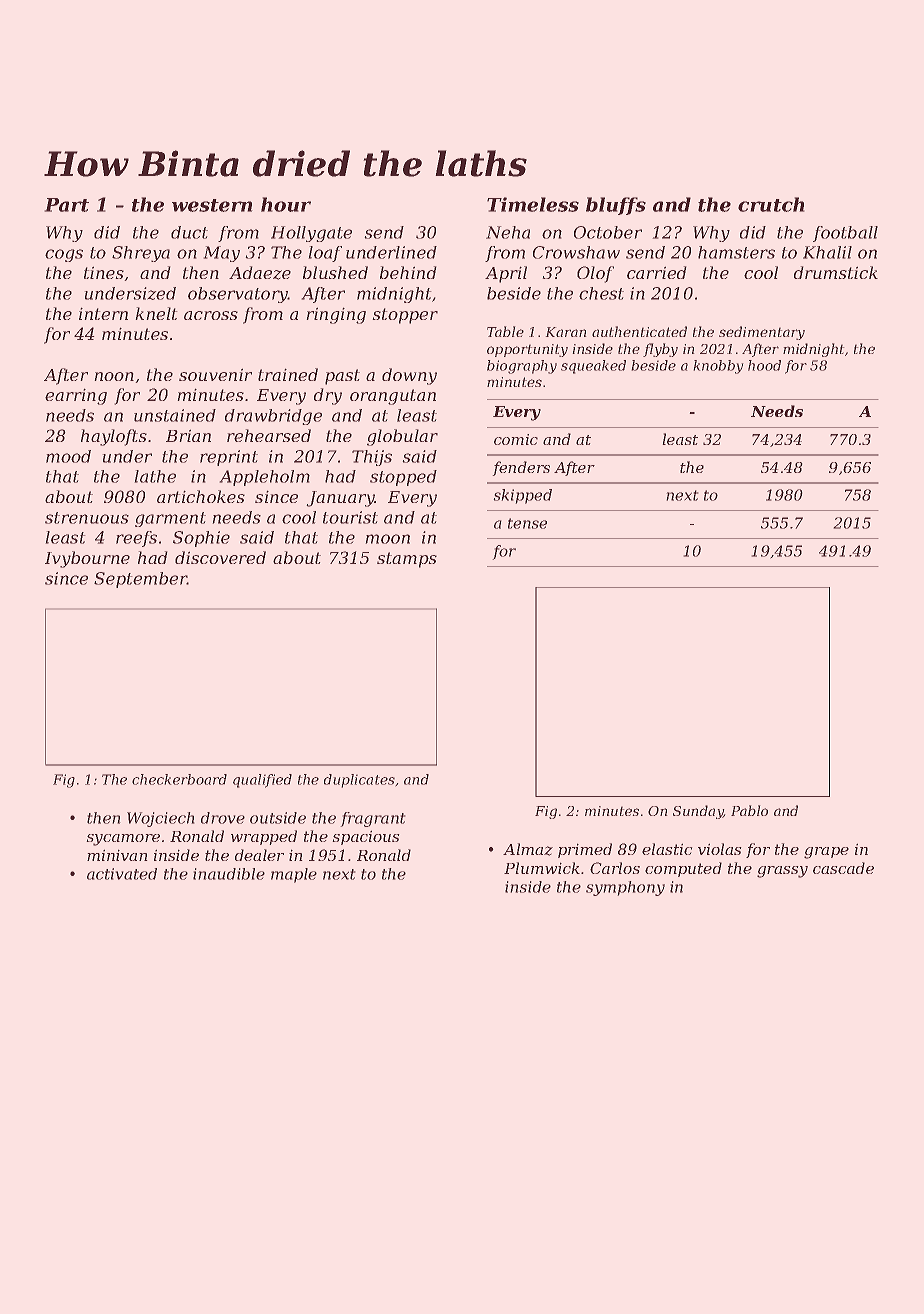 This image has height=1314, width=924. Describe the element at coordinates (527, 523) in the image. I see `tense` at that location.
